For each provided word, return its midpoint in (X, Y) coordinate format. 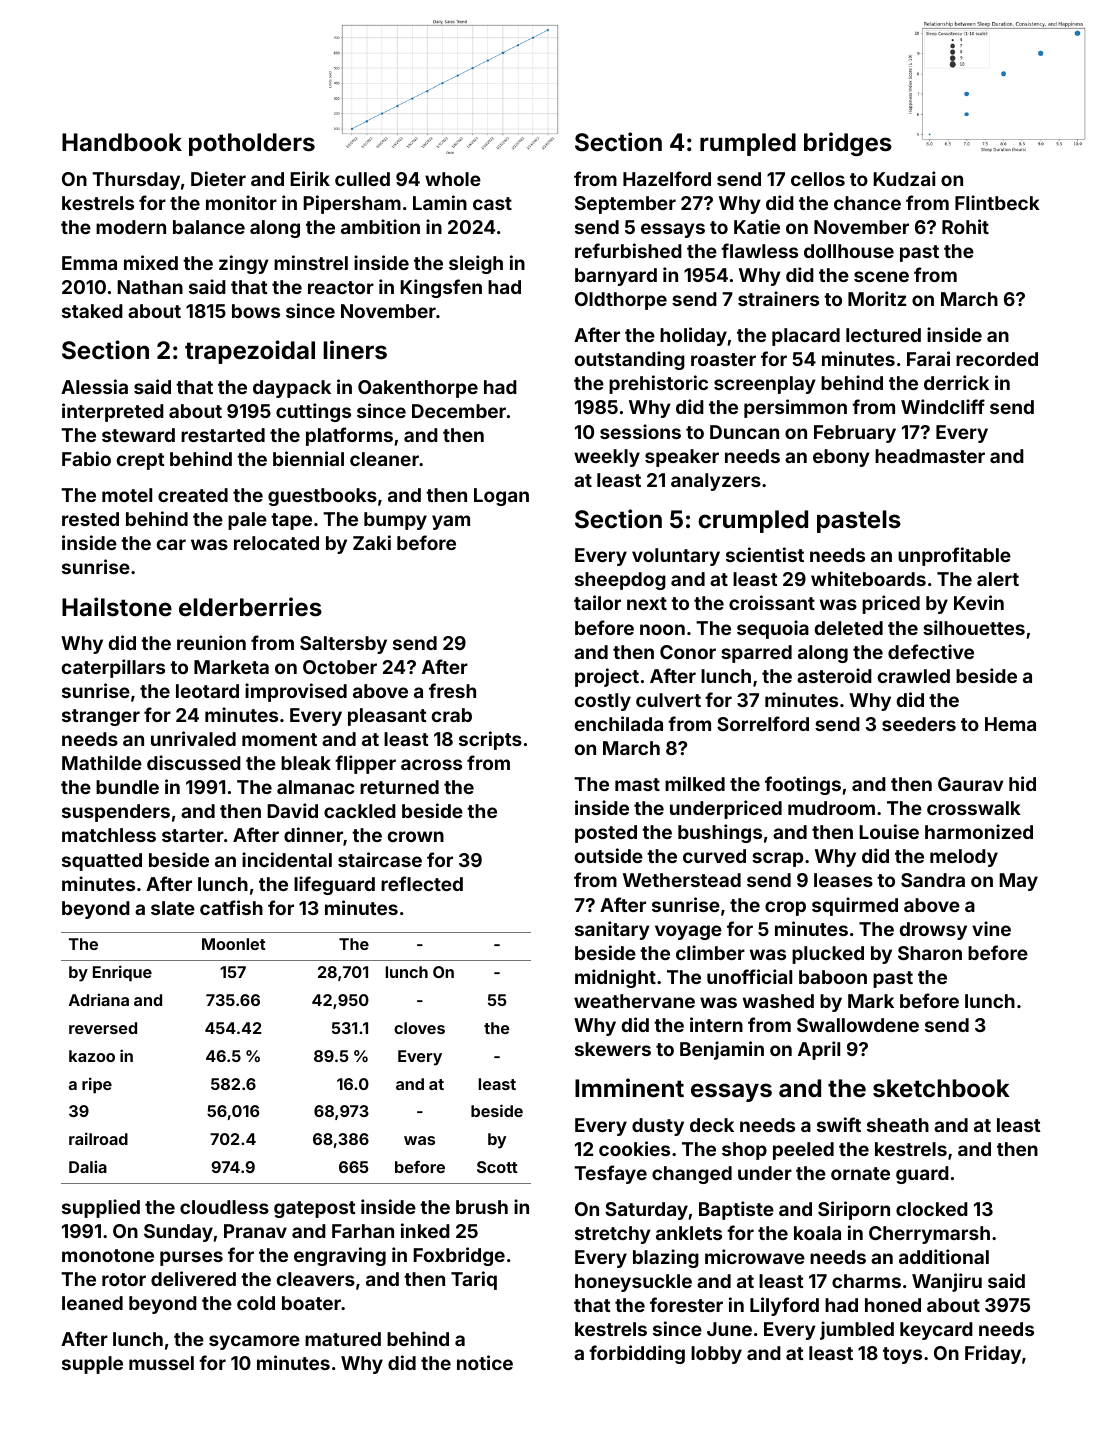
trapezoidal (250, 352)
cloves (419, 1028)
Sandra (933, 880)
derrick (956, 382)
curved (714, 856)
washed (778, 1001)
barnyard (616, 277)
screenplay (765, 385)
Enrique (122, 973)
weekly (607, 458)
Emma (89, 263)
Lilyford (784, 1306)
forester (686, 1304)
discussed (194, 762)
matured (343, 1339)
